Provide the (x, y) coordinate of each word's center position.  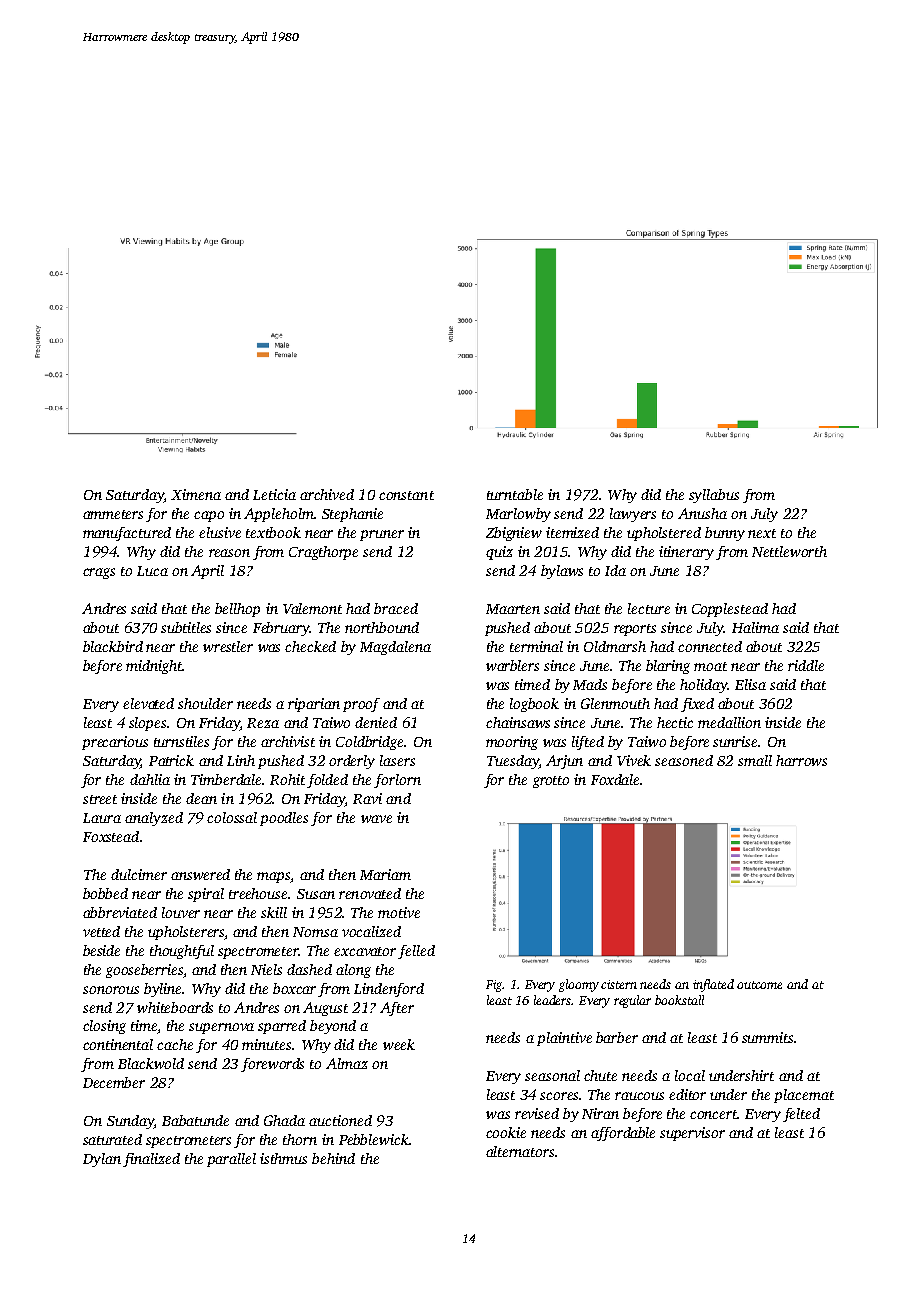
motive (399, 912)
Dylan (102, 1160)
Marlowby (518, 515)
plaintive (564, 1039)
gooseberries (144, 971)
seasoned (684, 760)
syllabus (714, 496)
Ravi (367, 798)
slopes (147, 724)
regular (632, 1001)
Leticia (274, 494)
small (755, 760)
